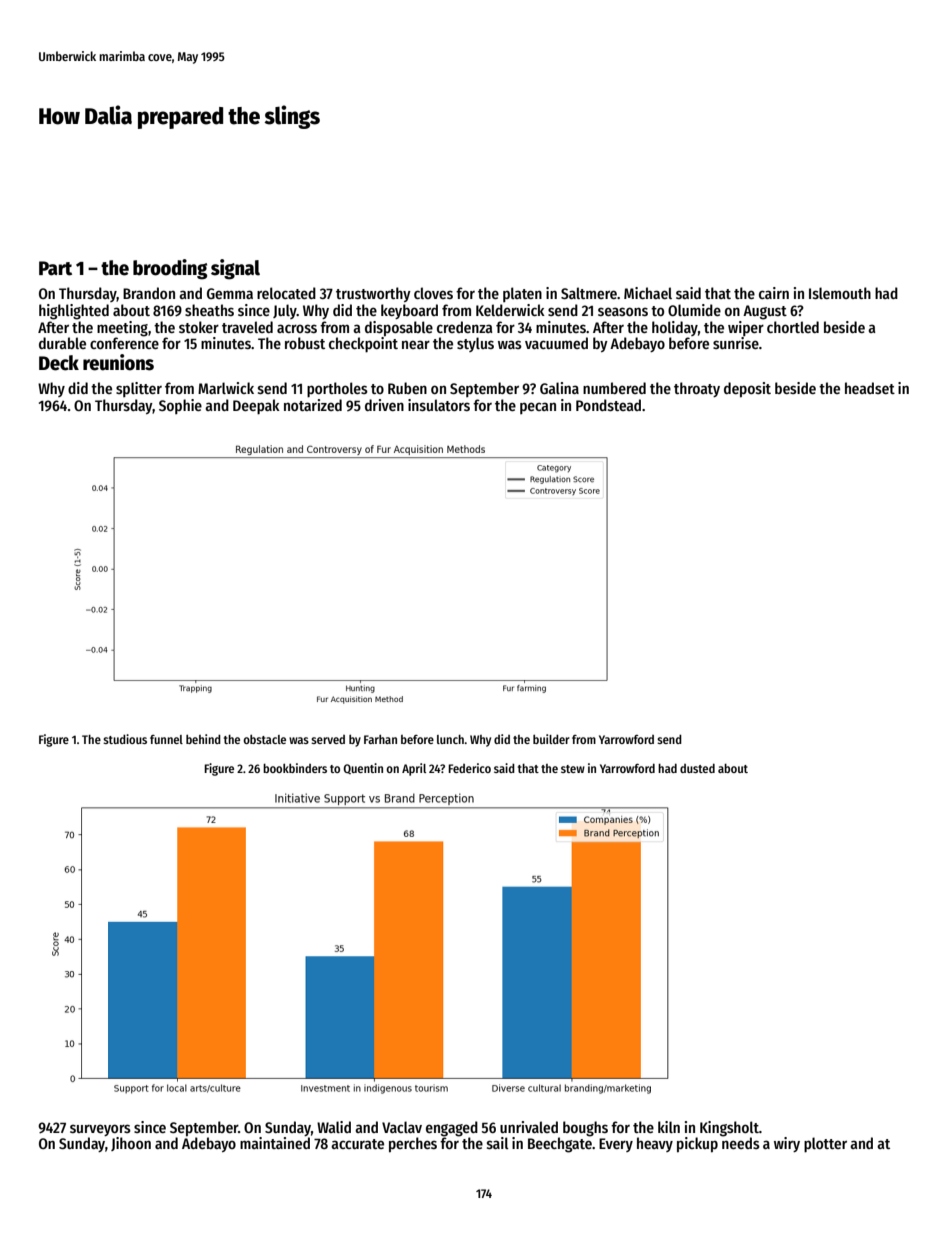  Describe the element at coordinates (275, 1143) in the screenshot. I see `maintained` at that location.
